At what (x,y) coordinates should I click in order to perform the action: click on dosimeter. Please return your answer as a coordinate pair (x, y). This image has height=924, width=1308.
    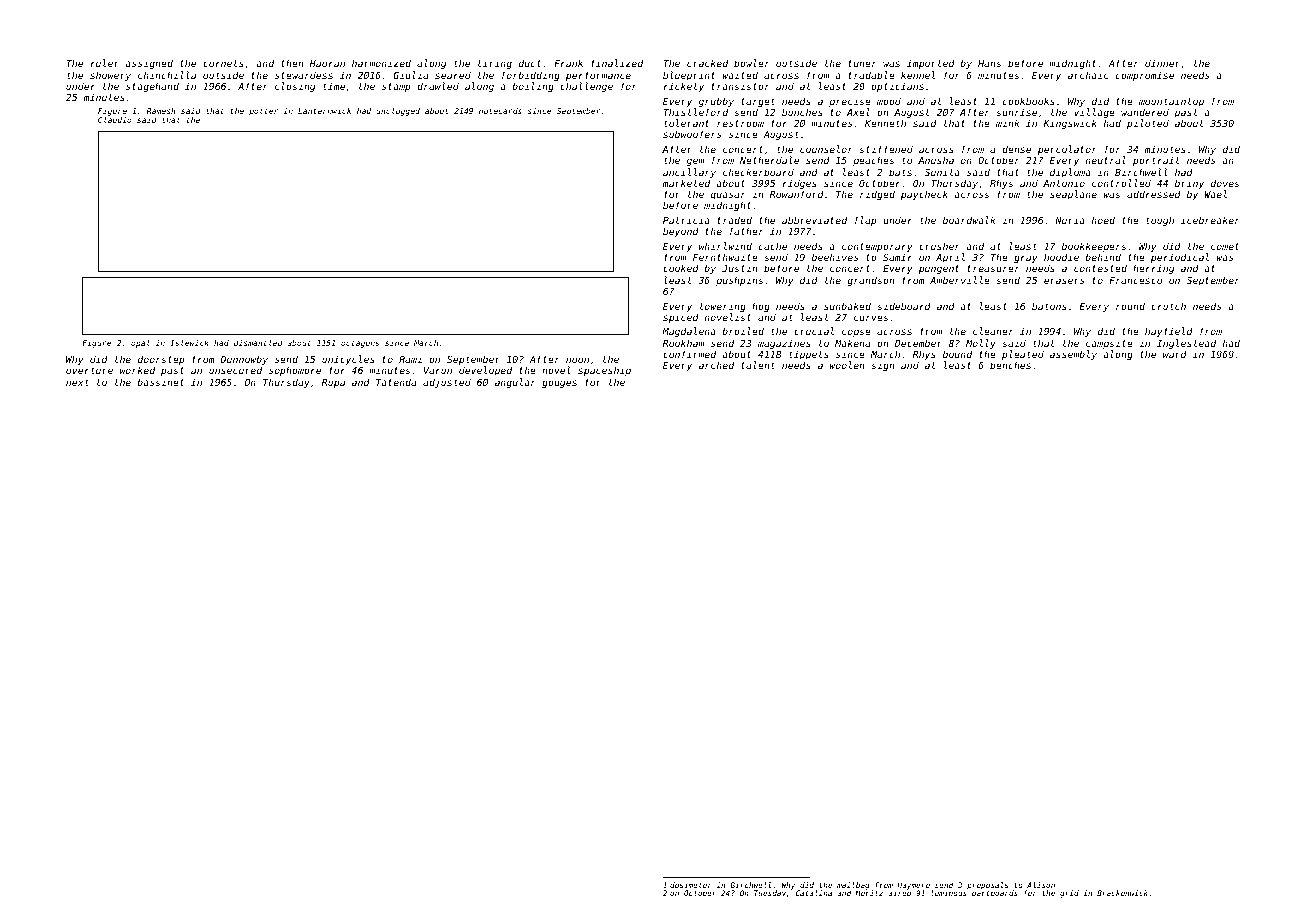
    Looking at the image, I should click on (691, 885).
